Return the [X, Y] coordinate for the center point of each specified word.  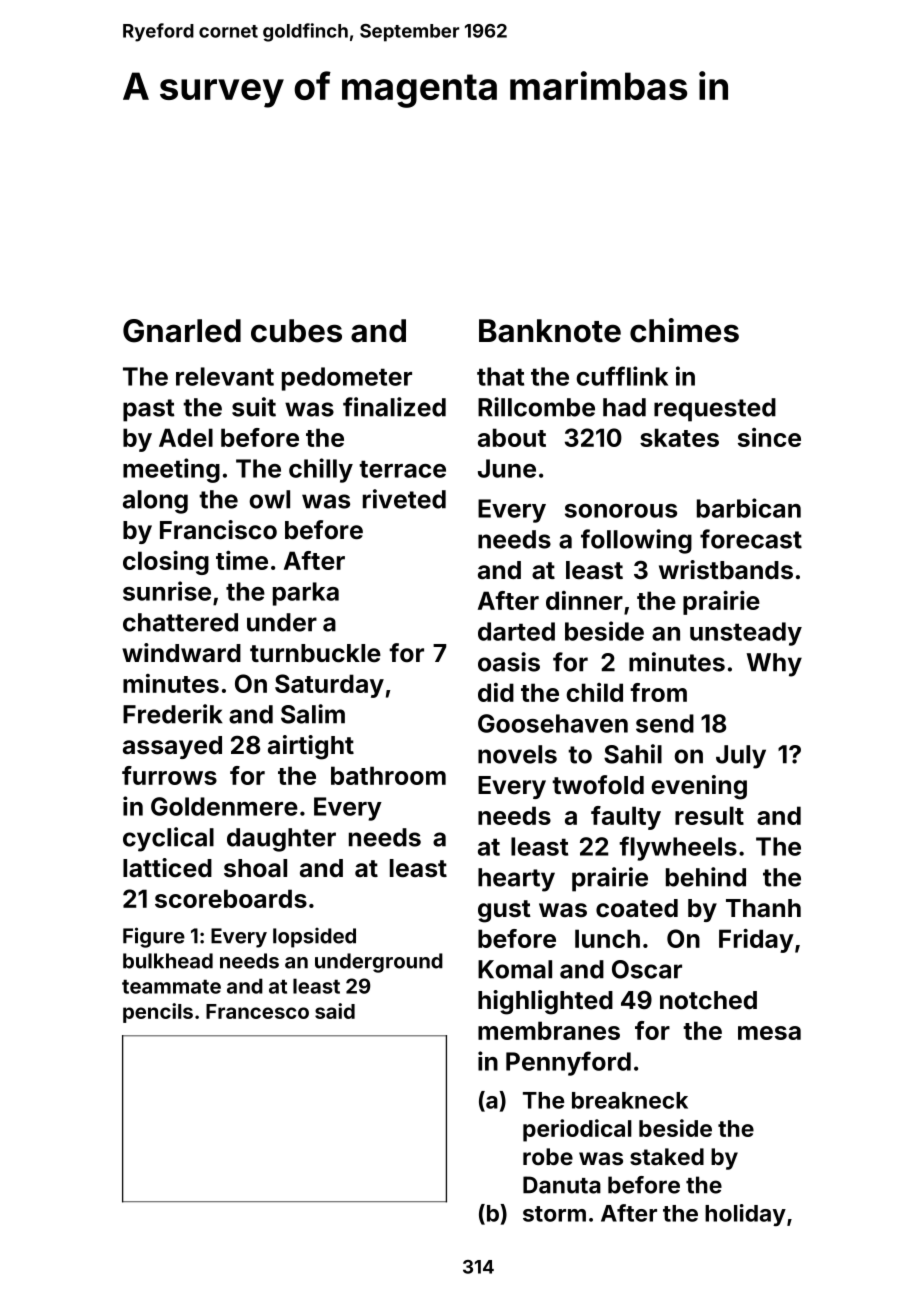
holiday [745, 1215]
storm [554, 1214]
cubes [296, 331]
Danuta [562, 1185]
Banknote [550, 331]
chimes [684, 330]
